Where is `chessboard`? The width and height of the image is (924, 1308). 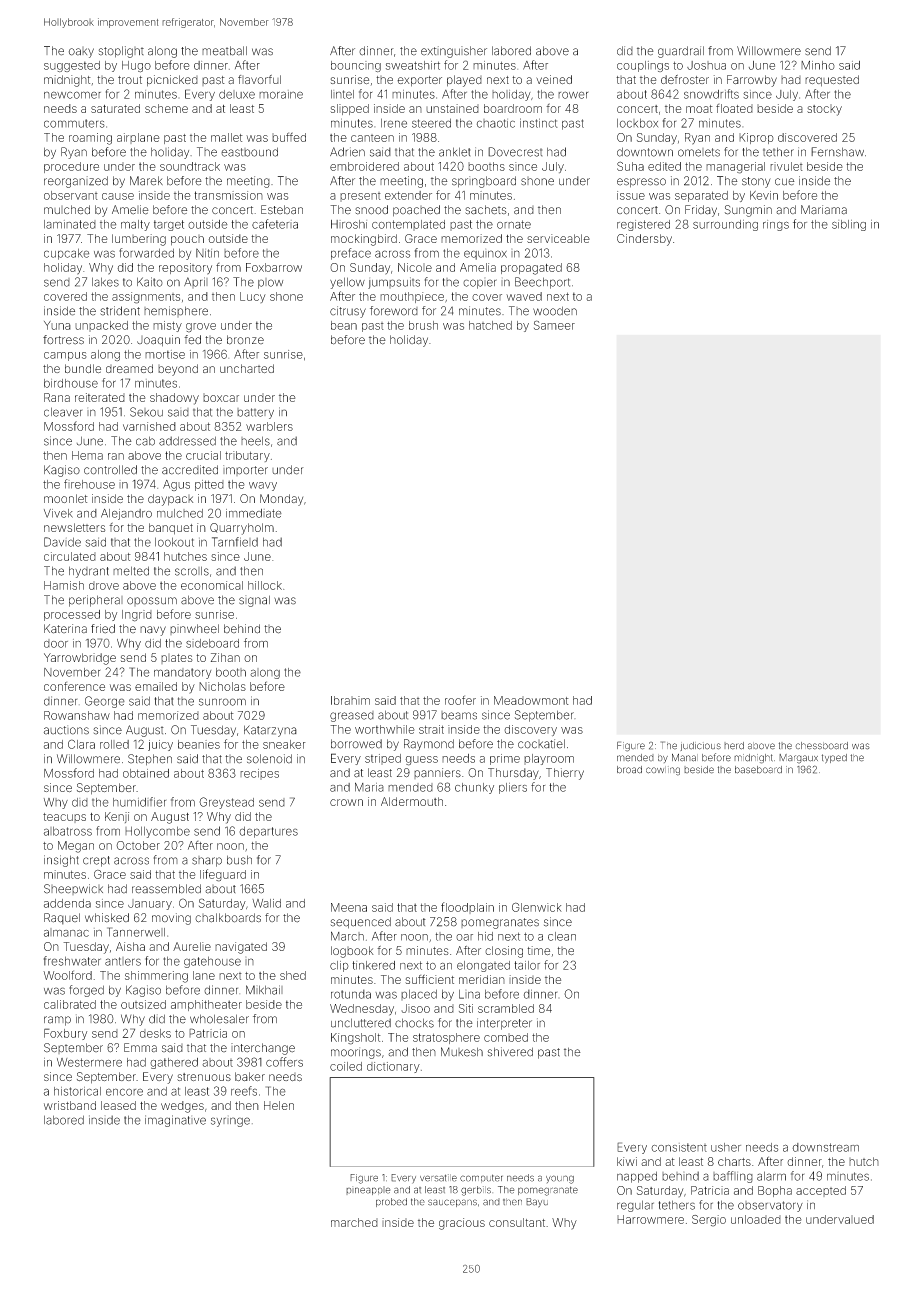
chessboard is located at coordinates (821, 746).
